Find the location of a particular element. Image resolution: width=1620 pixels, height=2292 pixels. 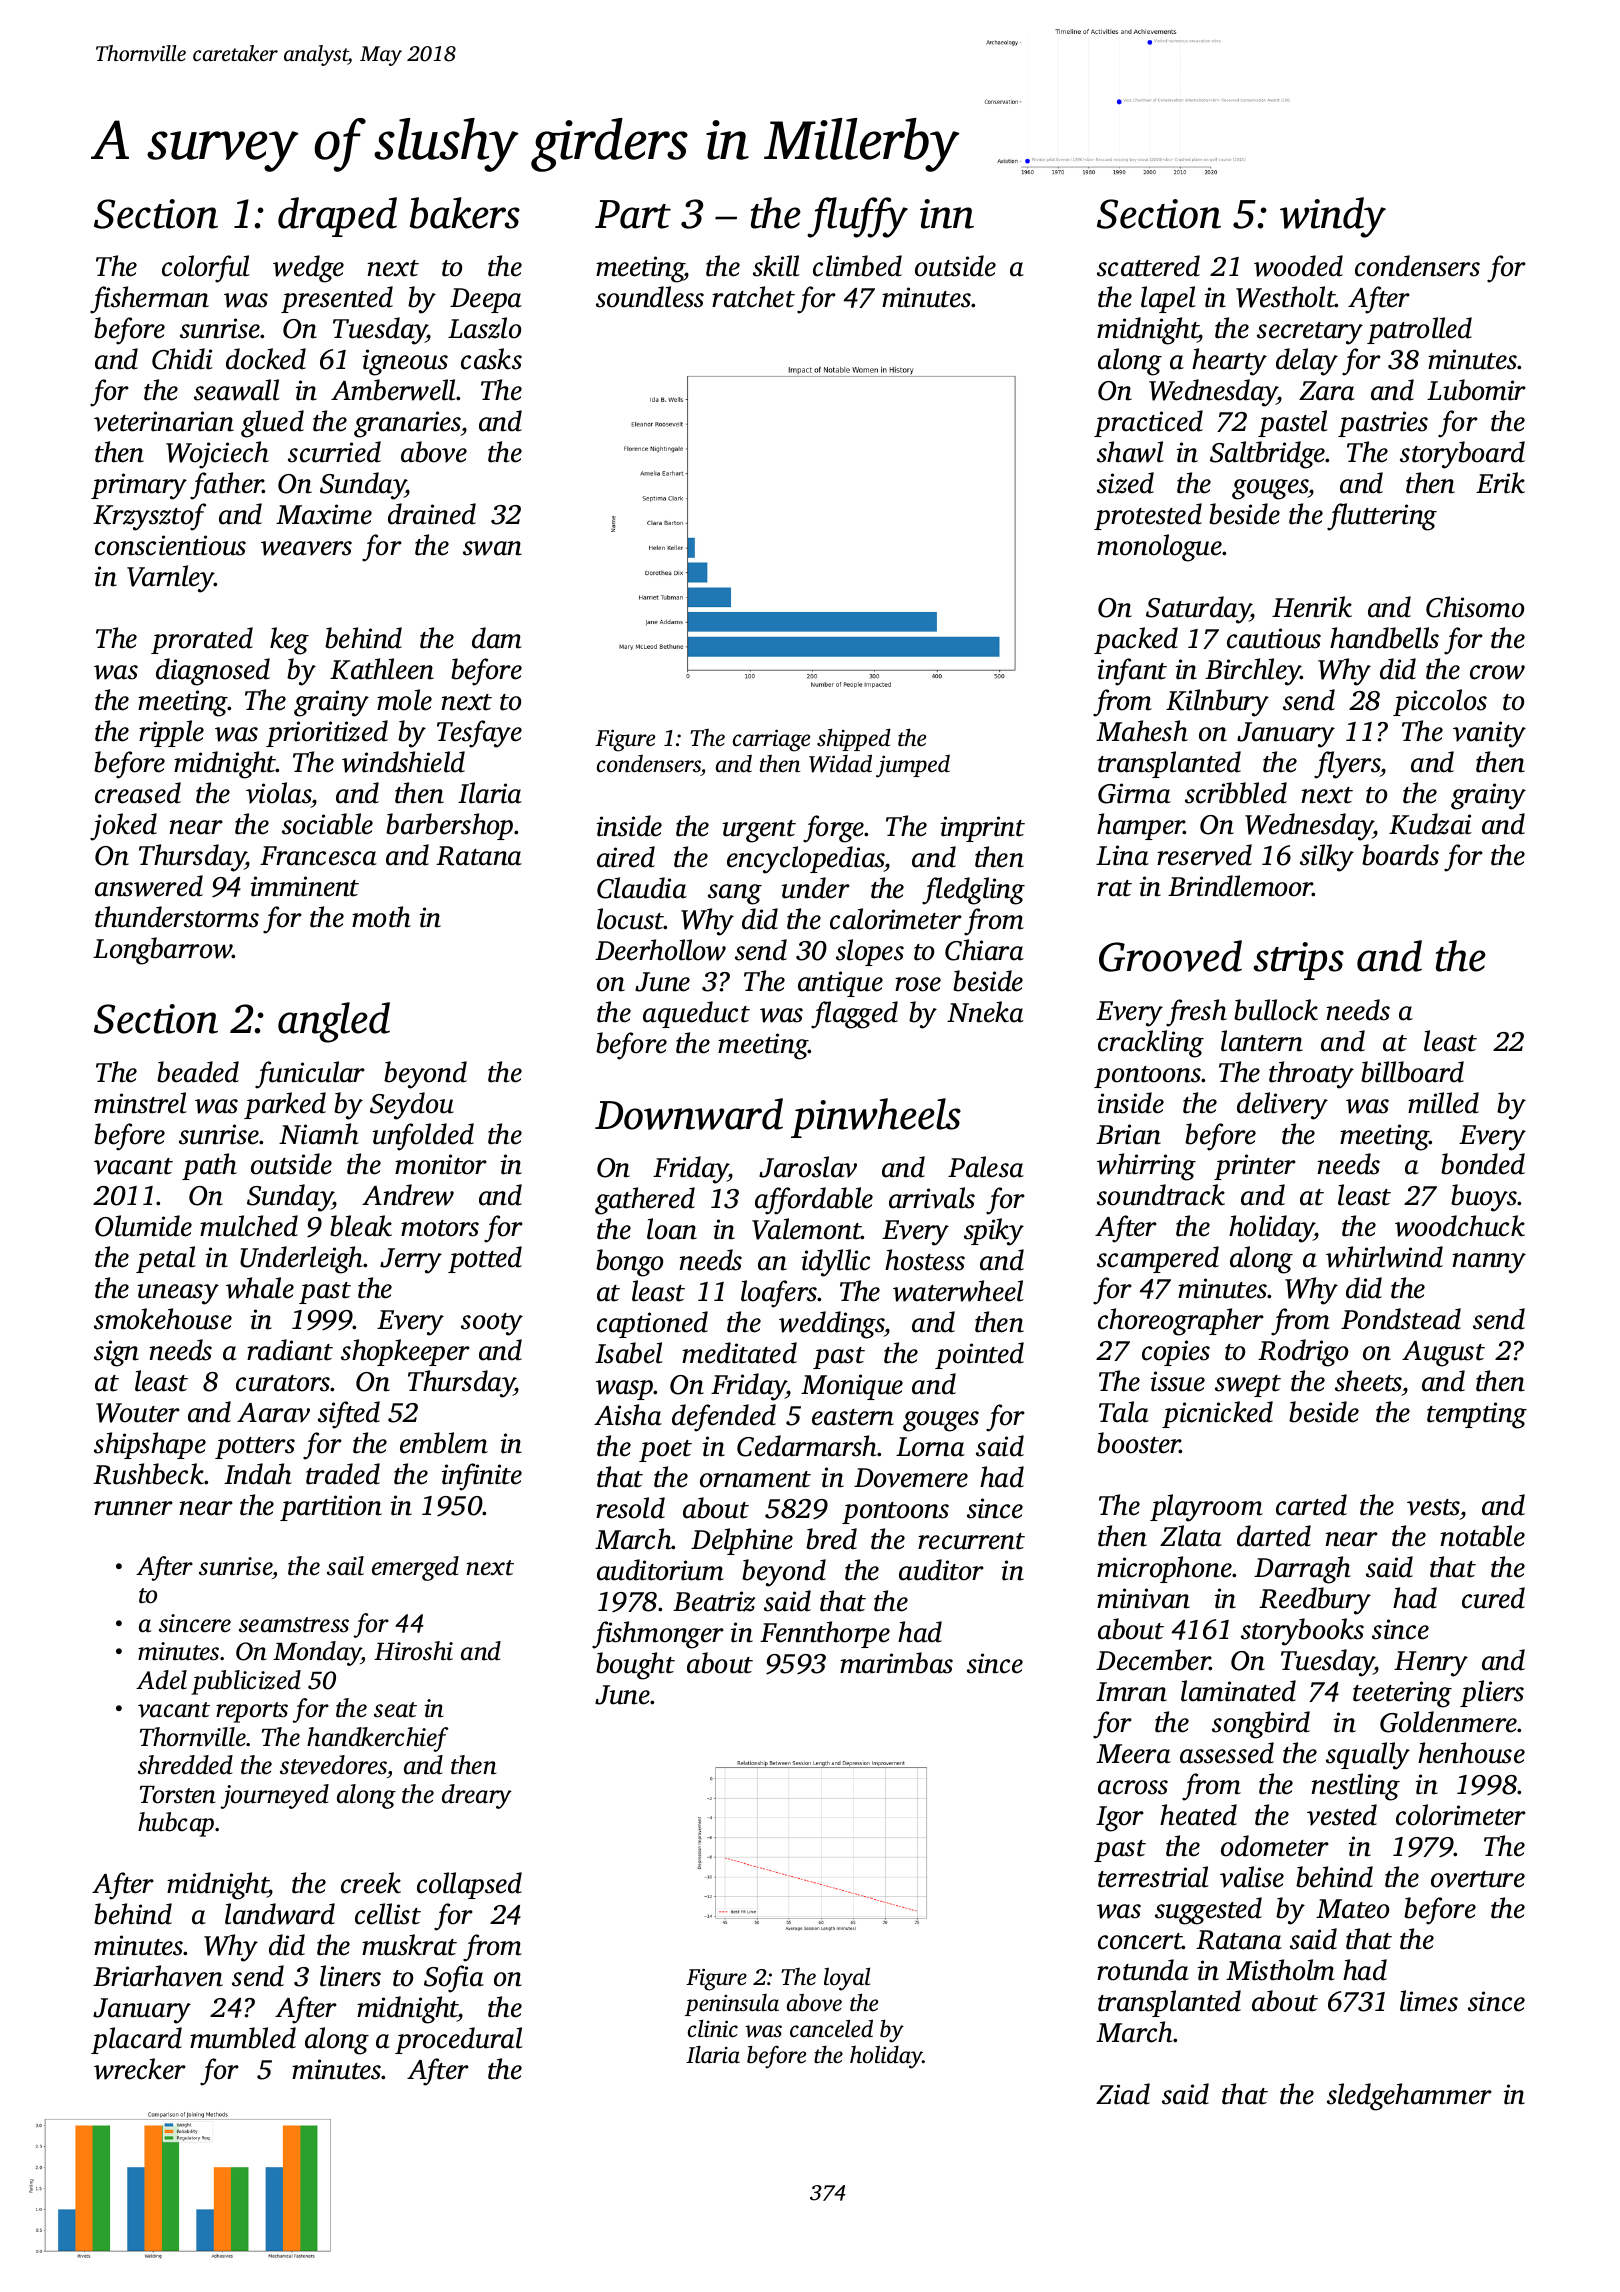

fisherman is located at coordinates (149, 300).
